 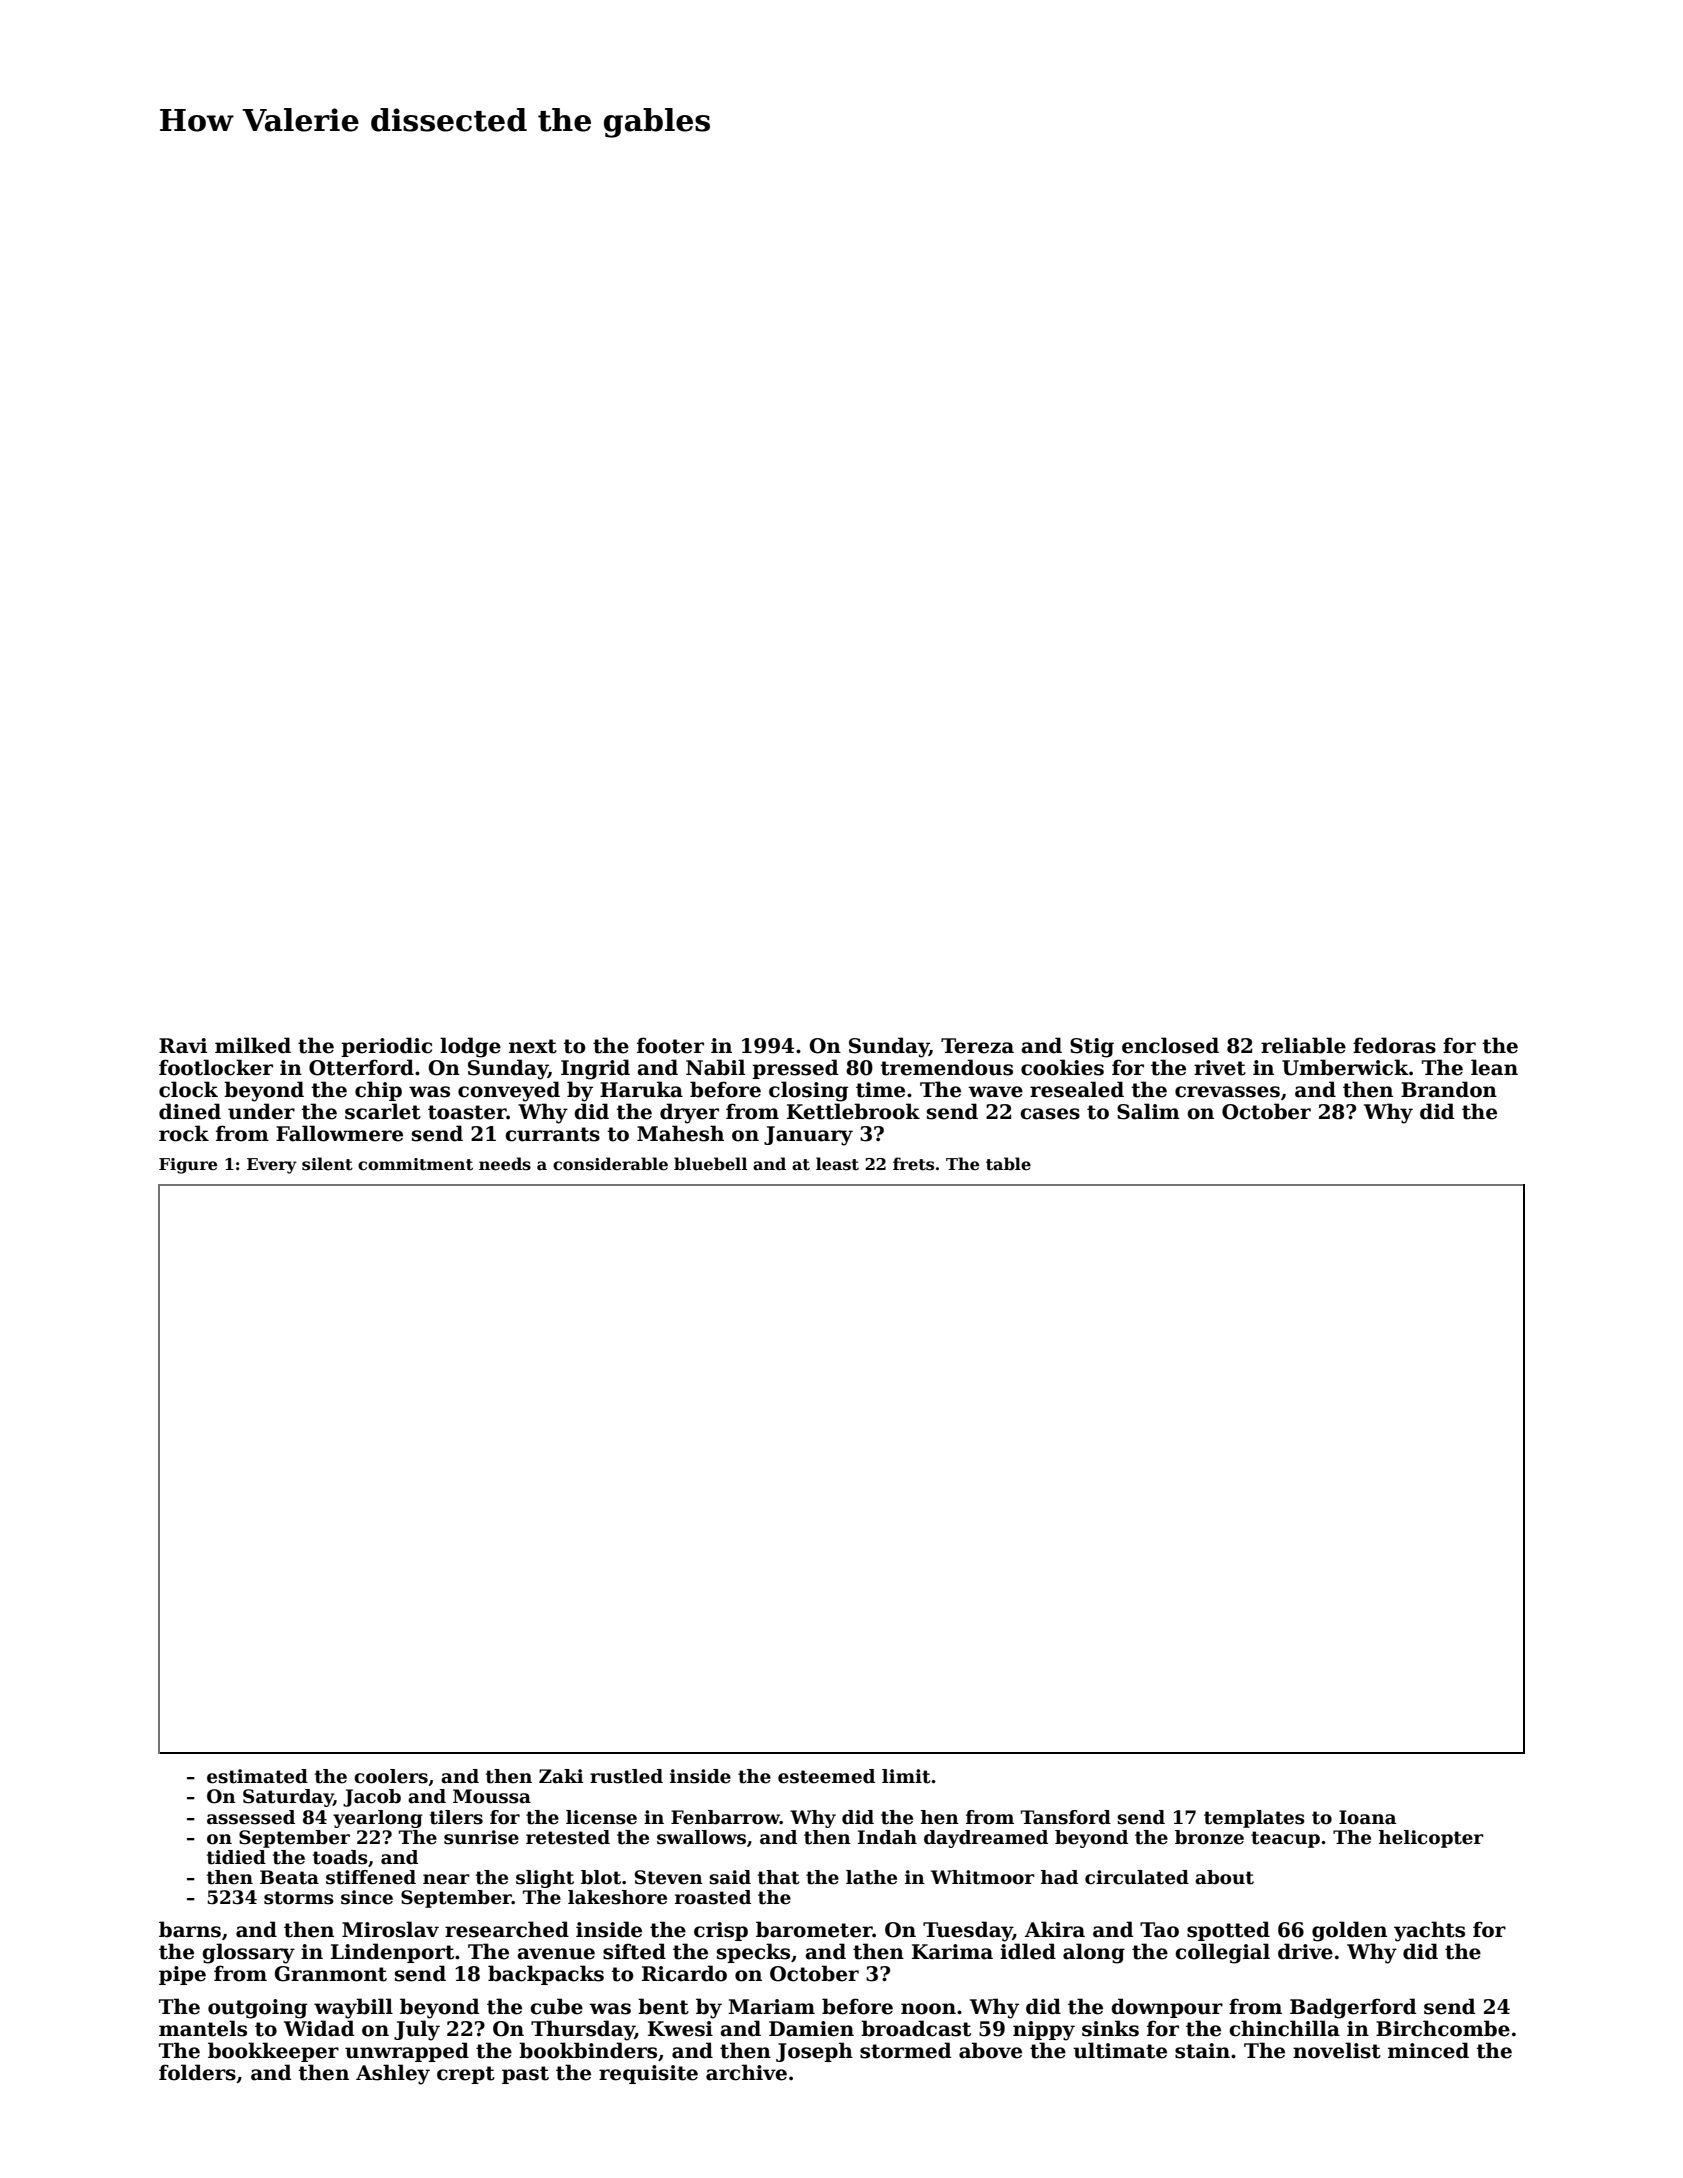 I want to click on periodic, so click(x=386, y=1047).
